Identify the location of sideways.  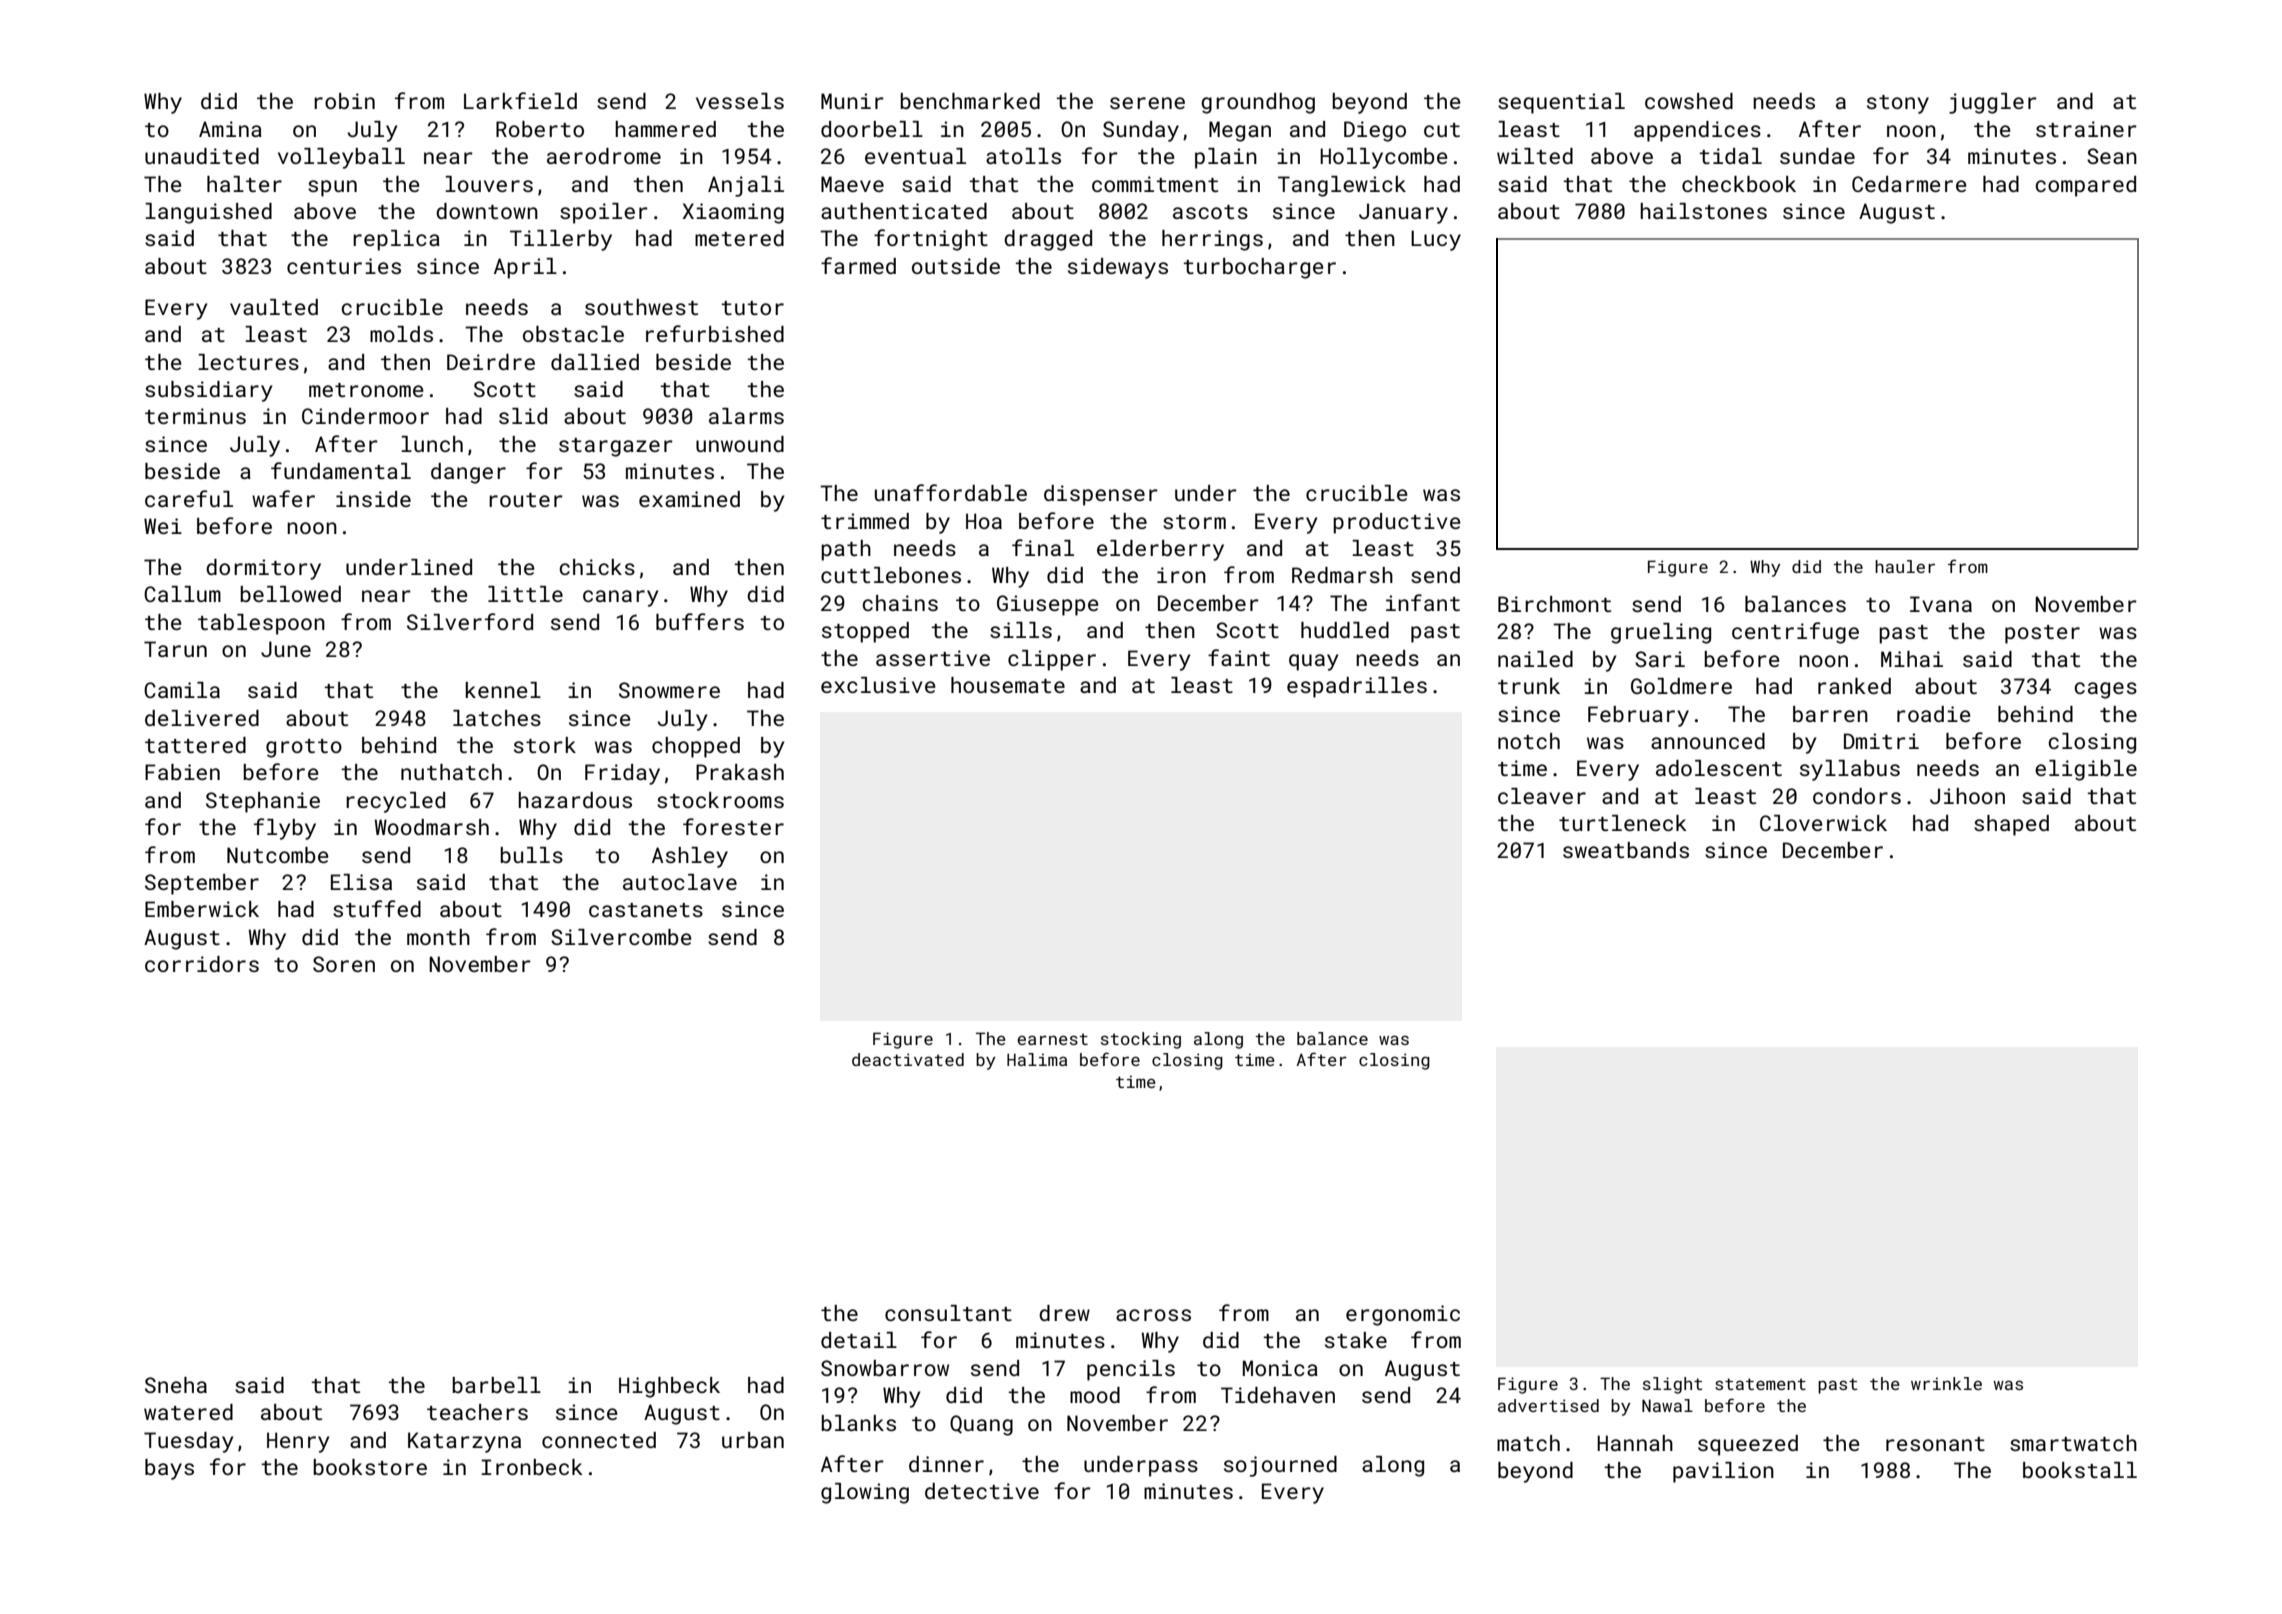
(1118, 268).
